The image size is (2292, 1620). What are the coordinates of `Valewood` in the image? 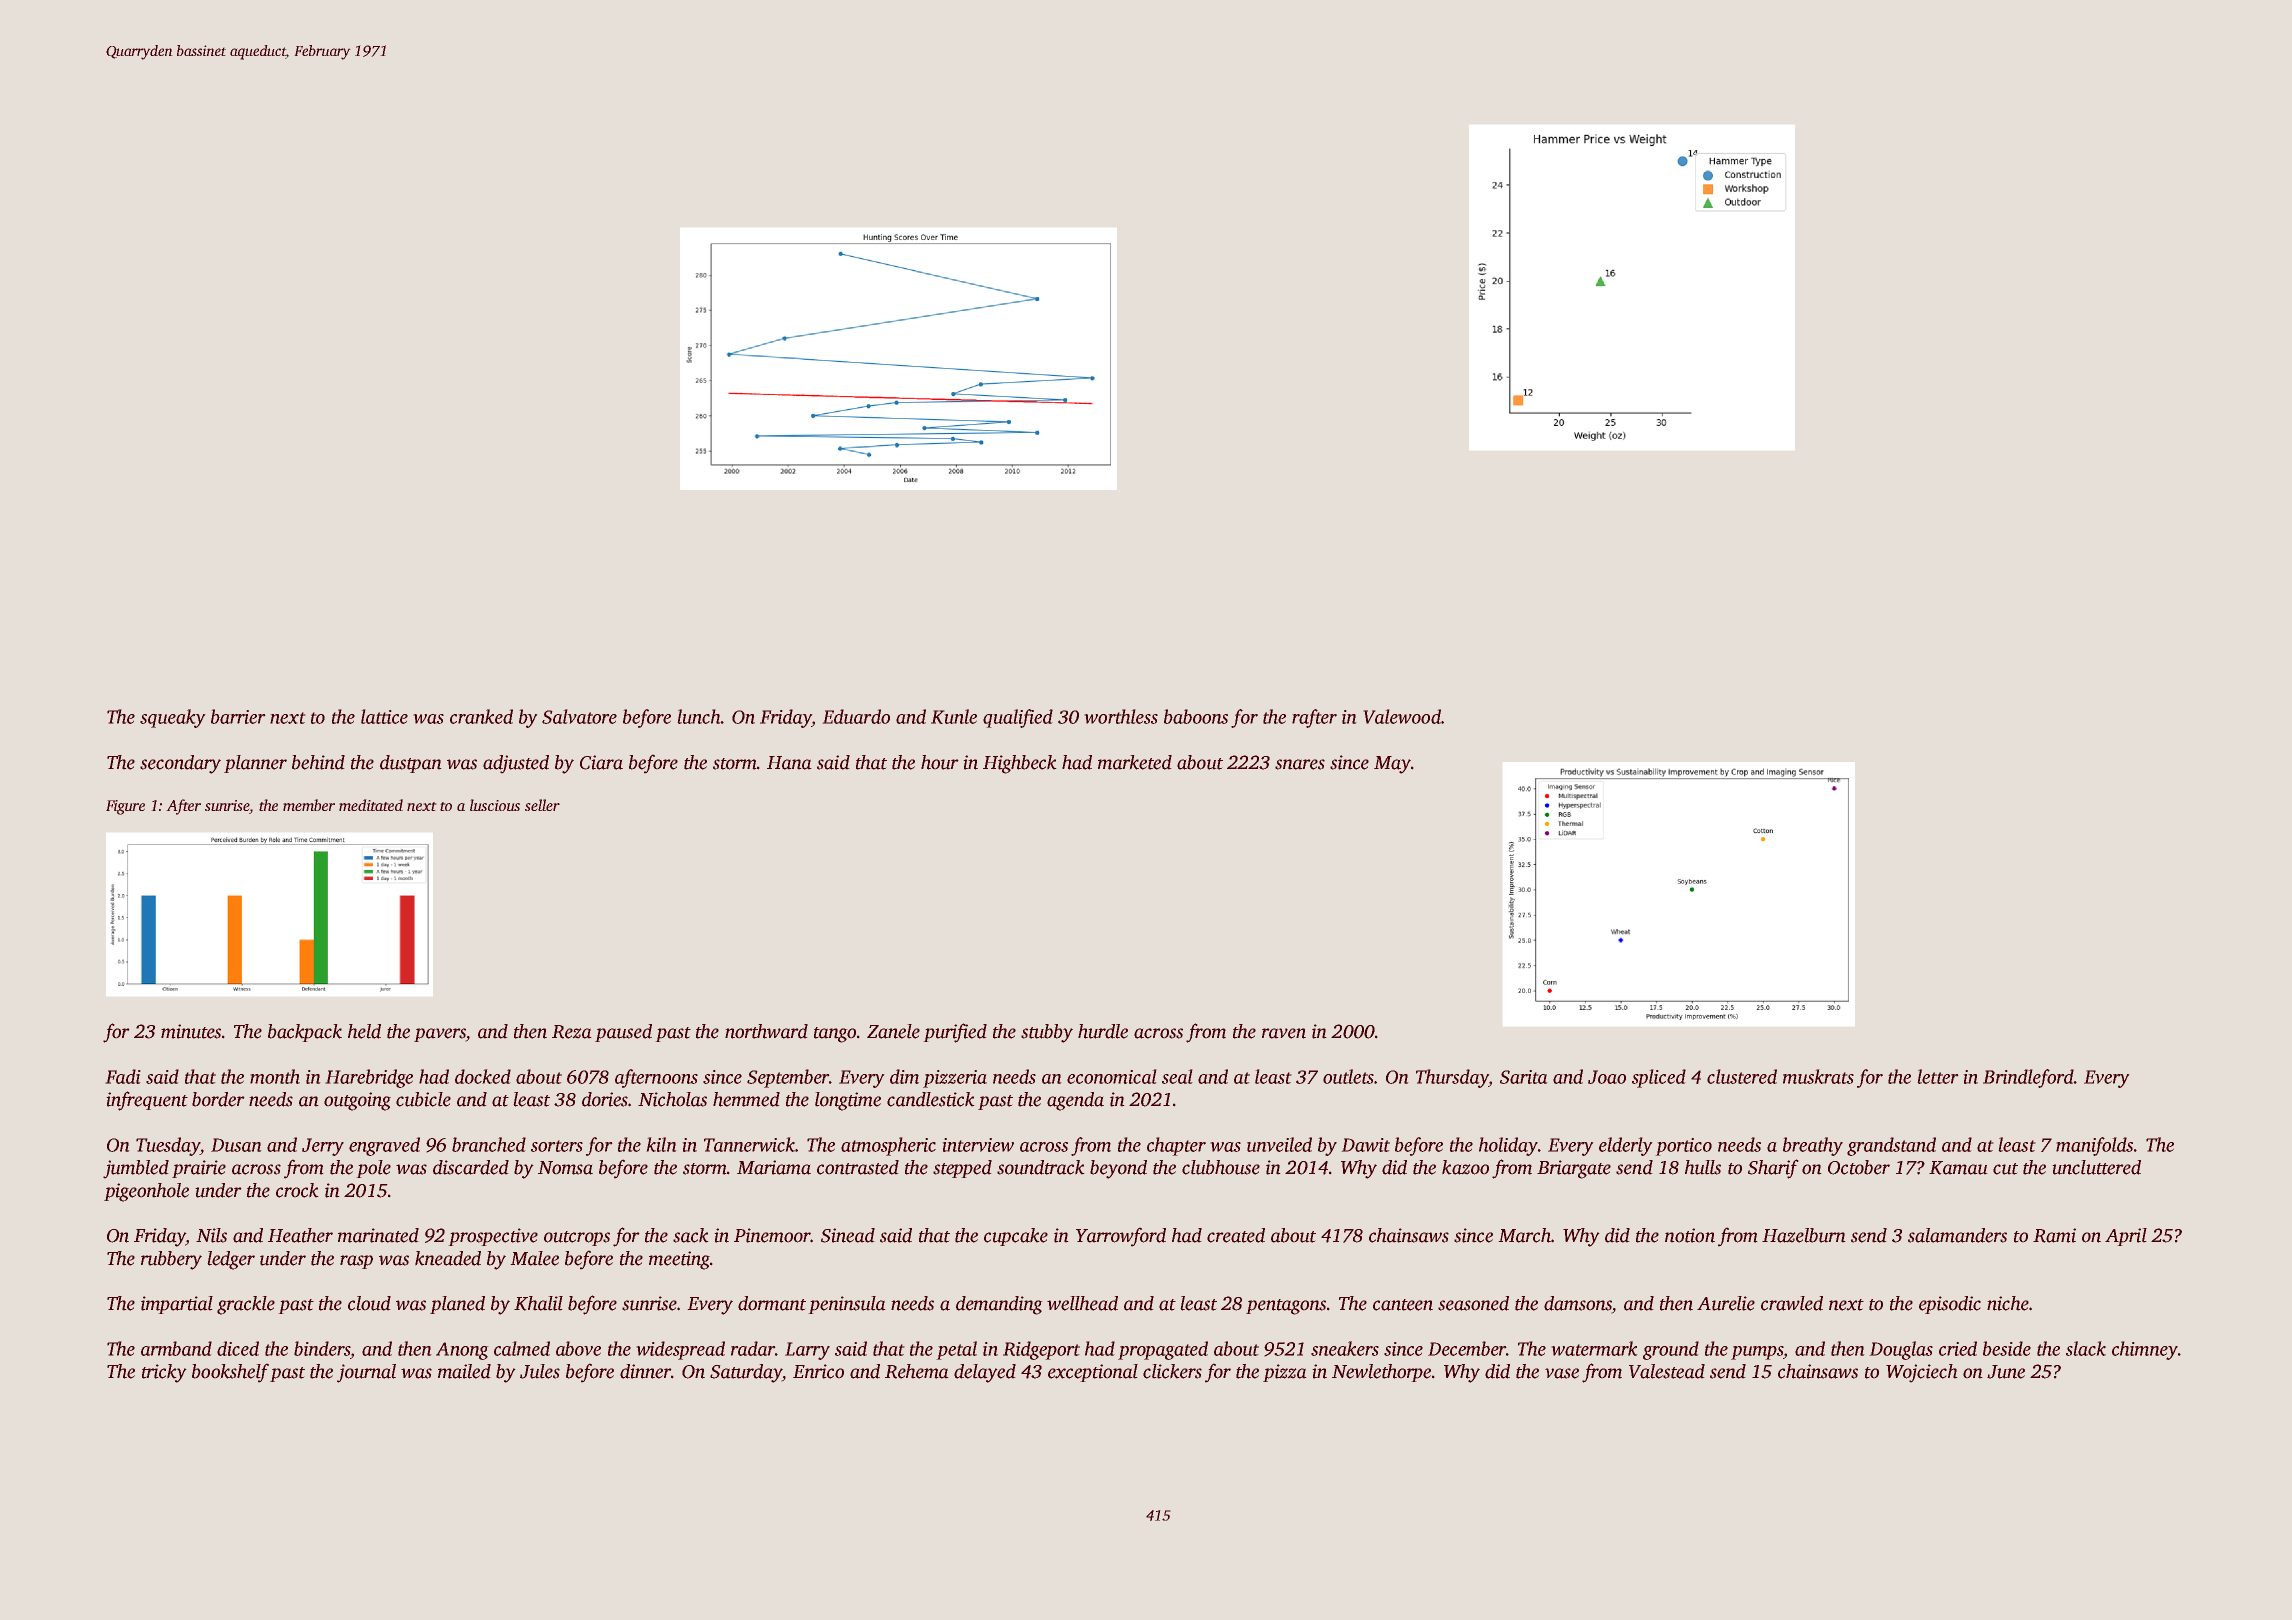 It's located at (1402, 716).
